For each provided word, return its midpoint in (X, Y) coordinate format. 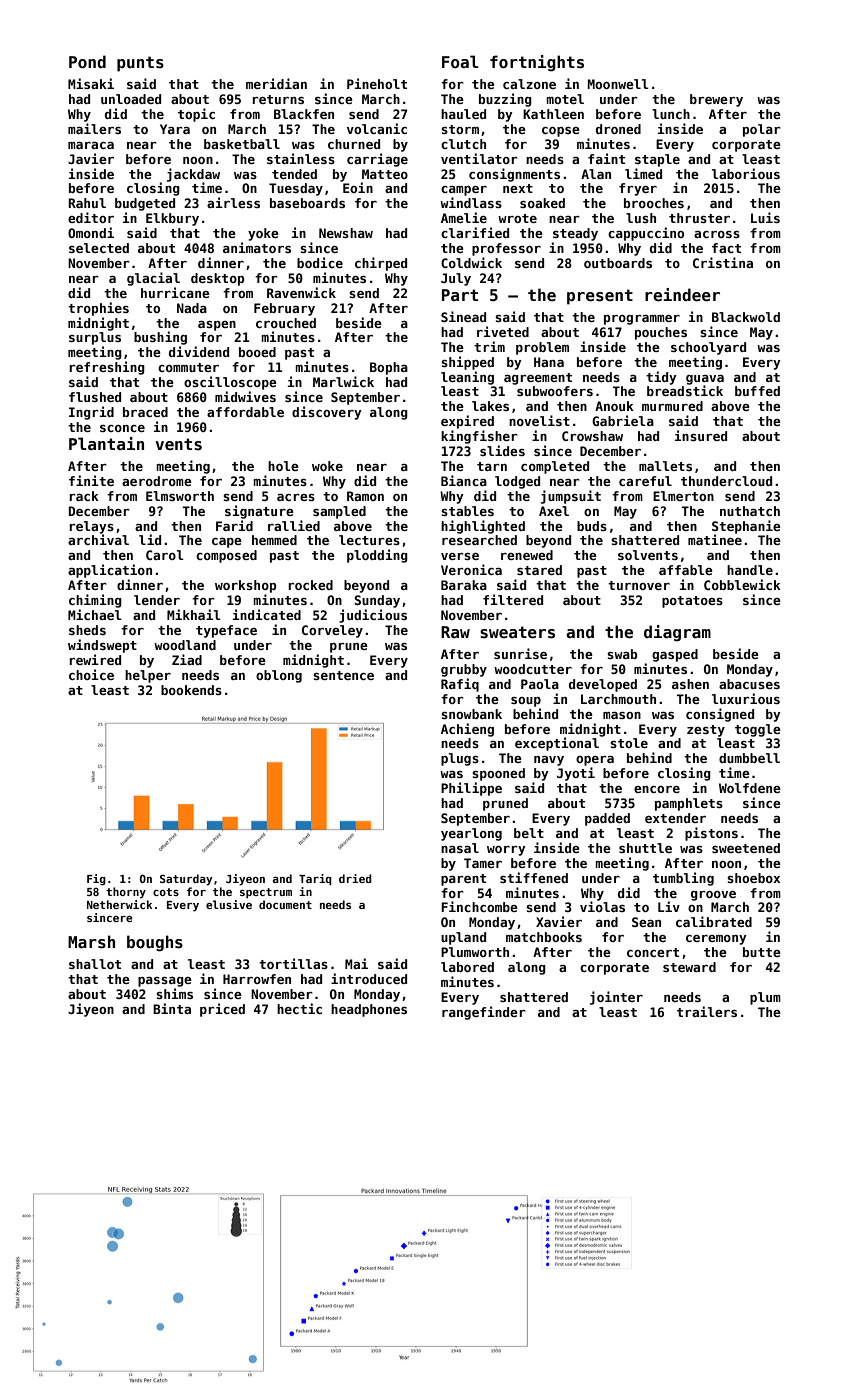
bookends (191, 690)
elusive (229, 904)
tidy (661, 378)
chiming (95, 601)
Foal (460, 61)
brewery (716, 100)
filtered (513, 599)
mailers (94, 128)
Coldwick (471, 262)
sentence (343, 675)
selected (99, 248)
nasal (460, 848)
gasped (675, 655)
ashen (690, 684)
